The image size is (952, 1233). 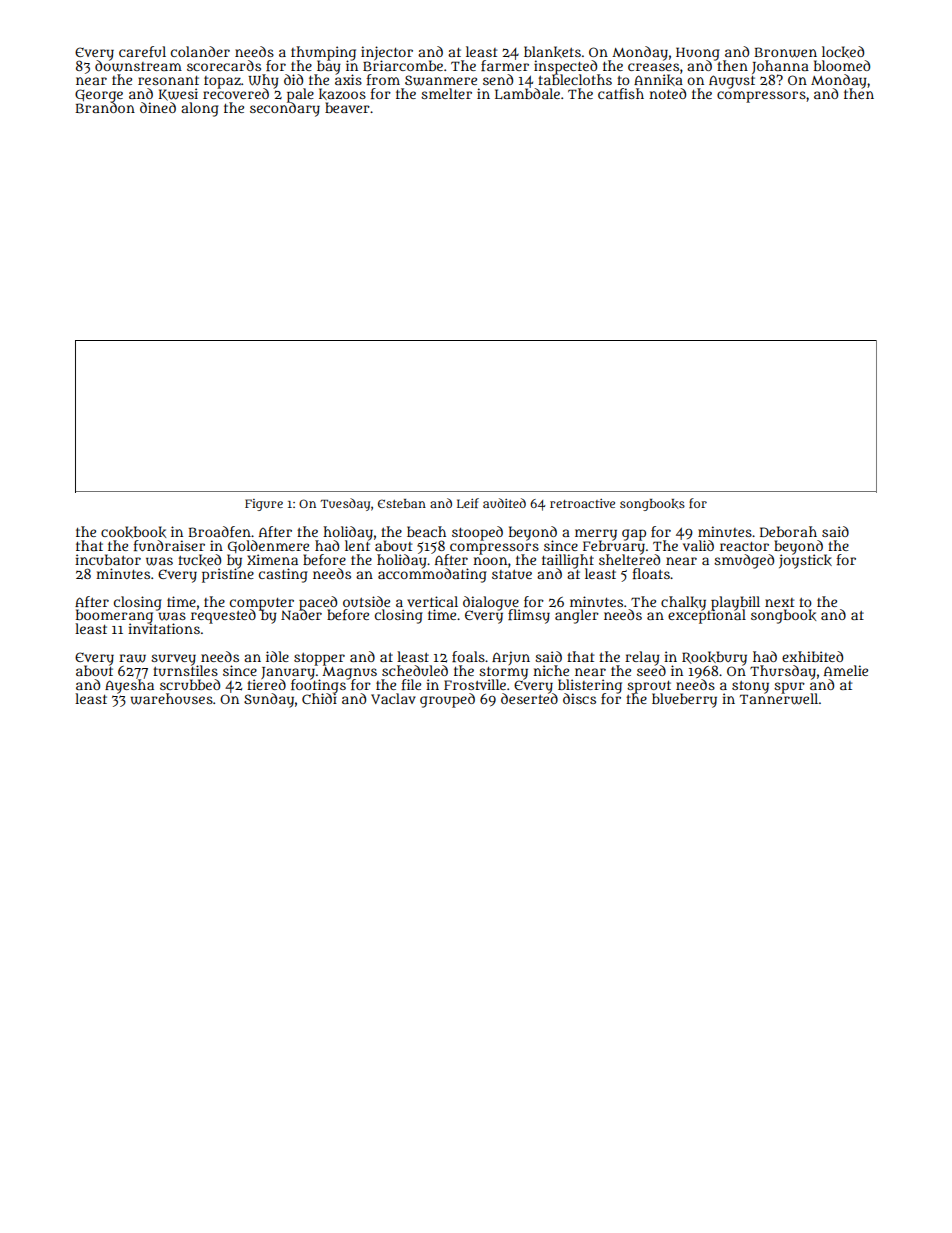 What do you see at coordinates (264, 505) in the image?
I see `Figure` at bounding box center [264, 505].
